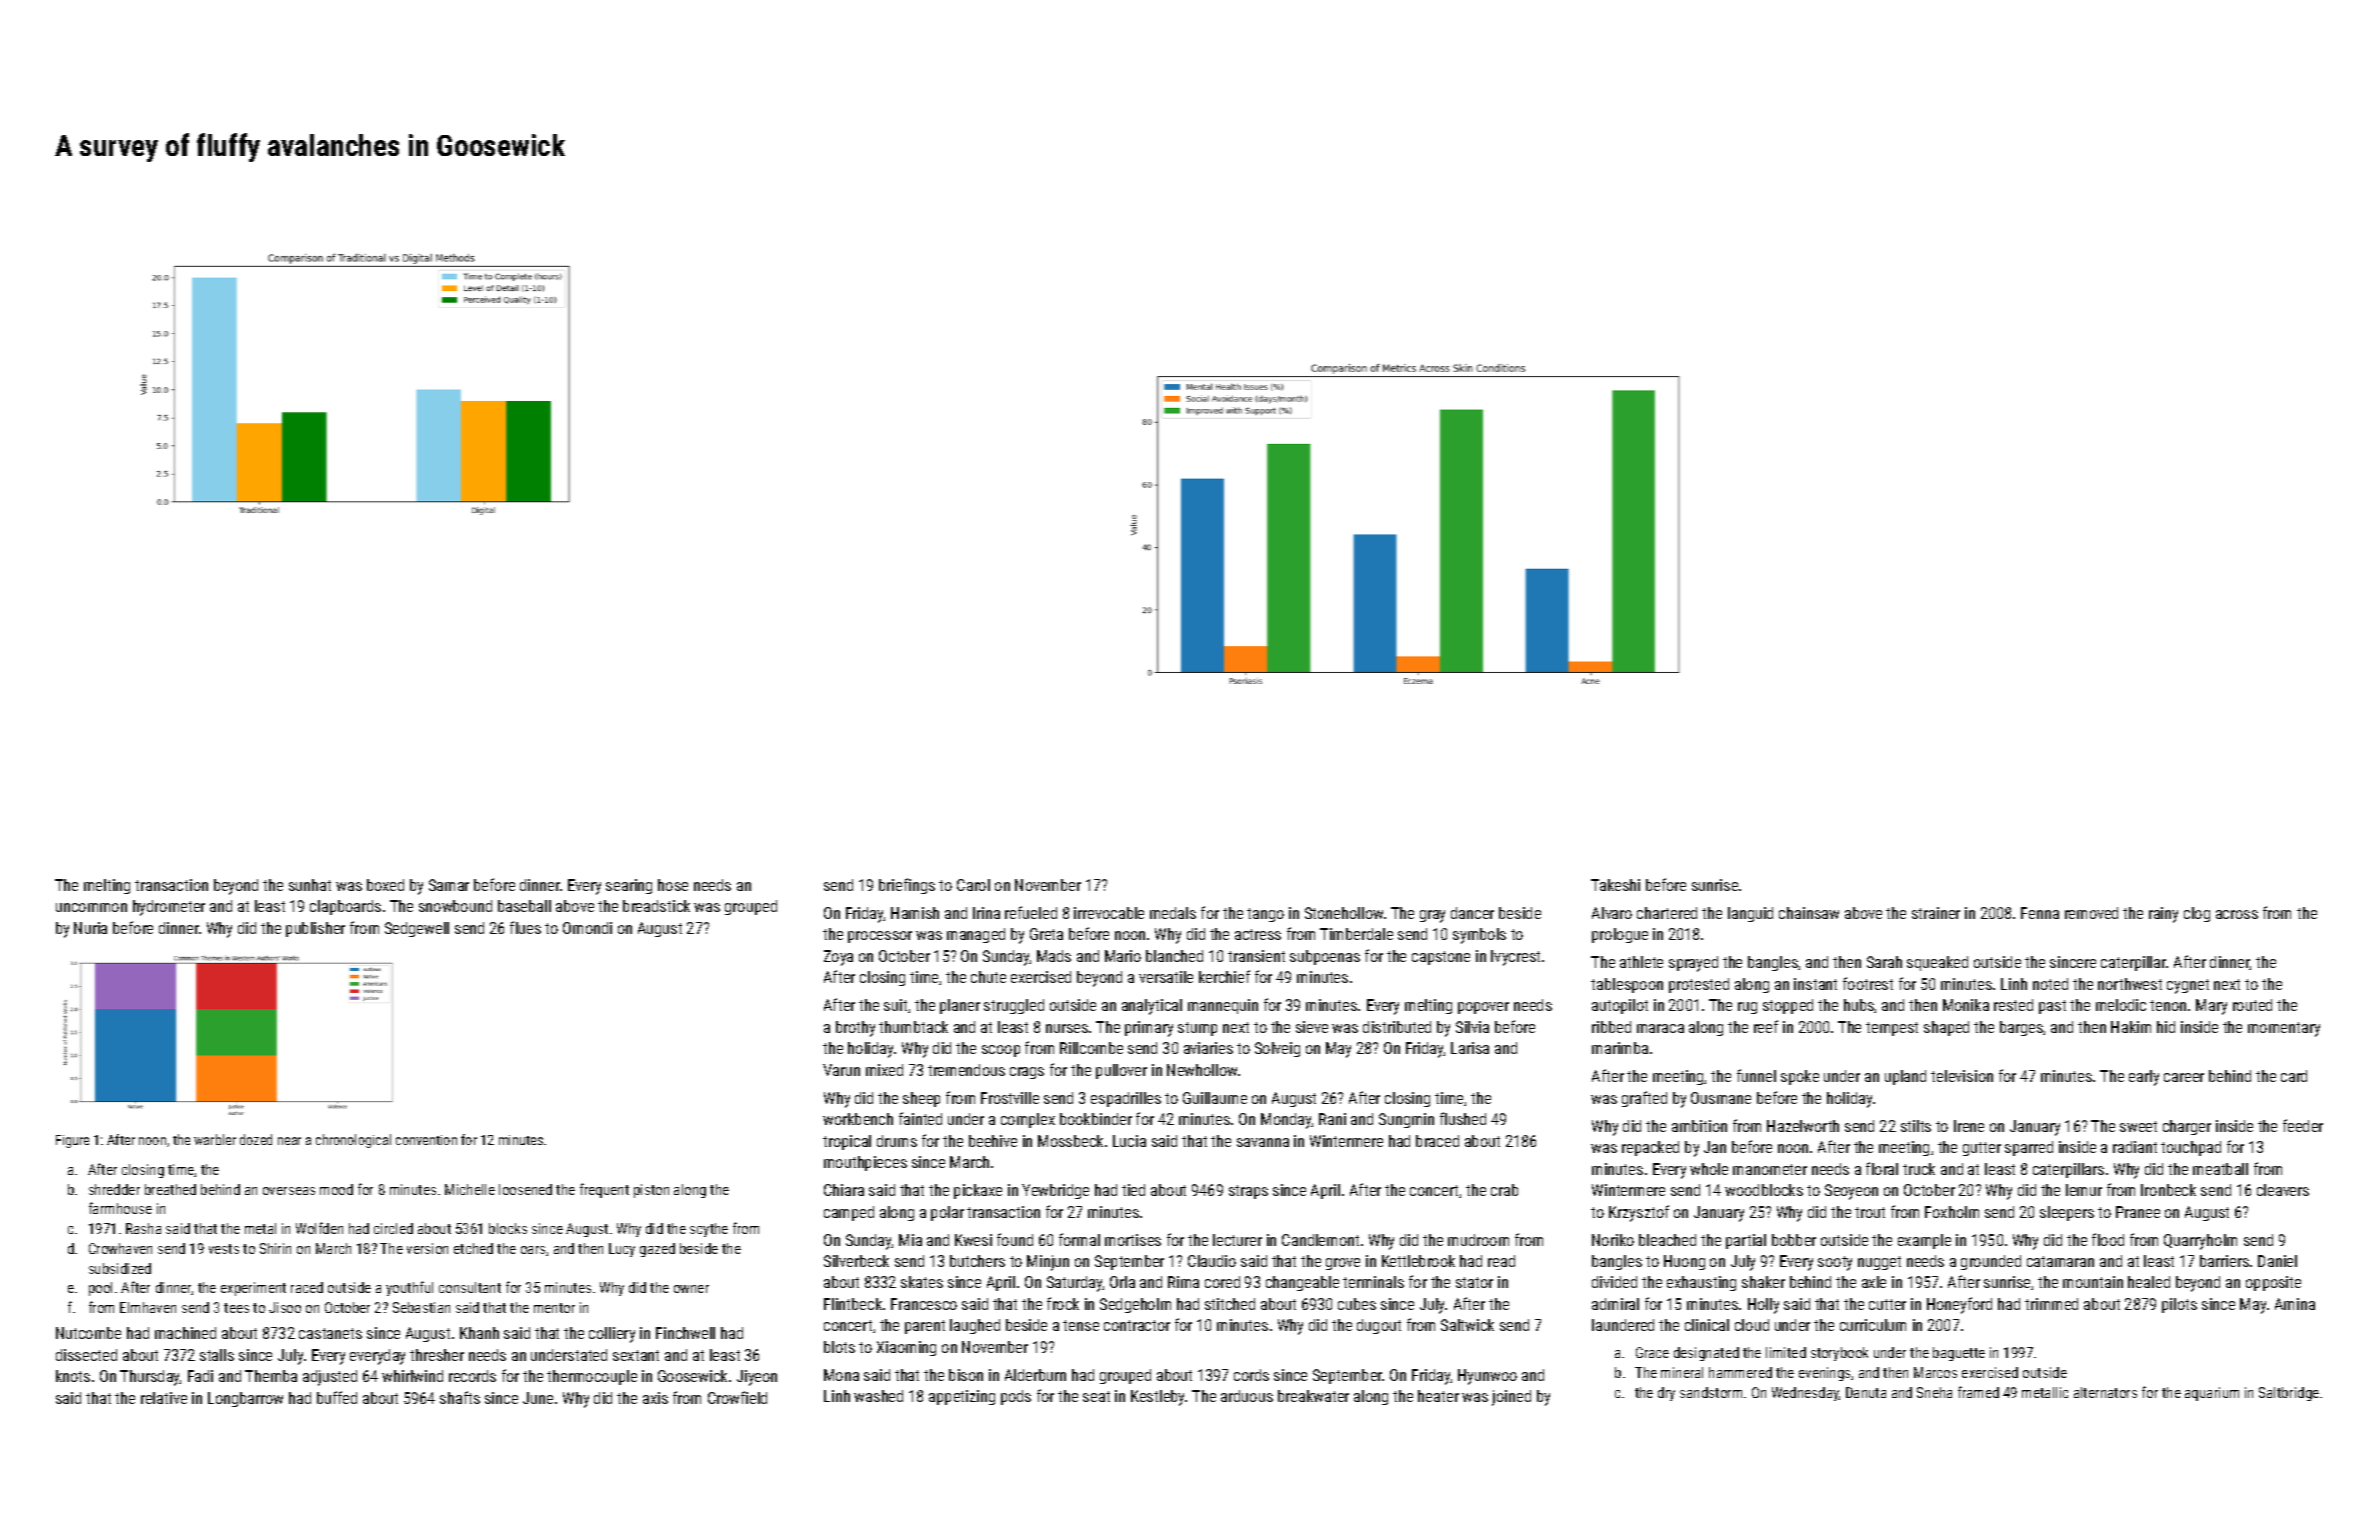 The image size is (2380, 1540). Describe the element at coordinates (2040, 913) in the page. I see `Fenna` at that location.
